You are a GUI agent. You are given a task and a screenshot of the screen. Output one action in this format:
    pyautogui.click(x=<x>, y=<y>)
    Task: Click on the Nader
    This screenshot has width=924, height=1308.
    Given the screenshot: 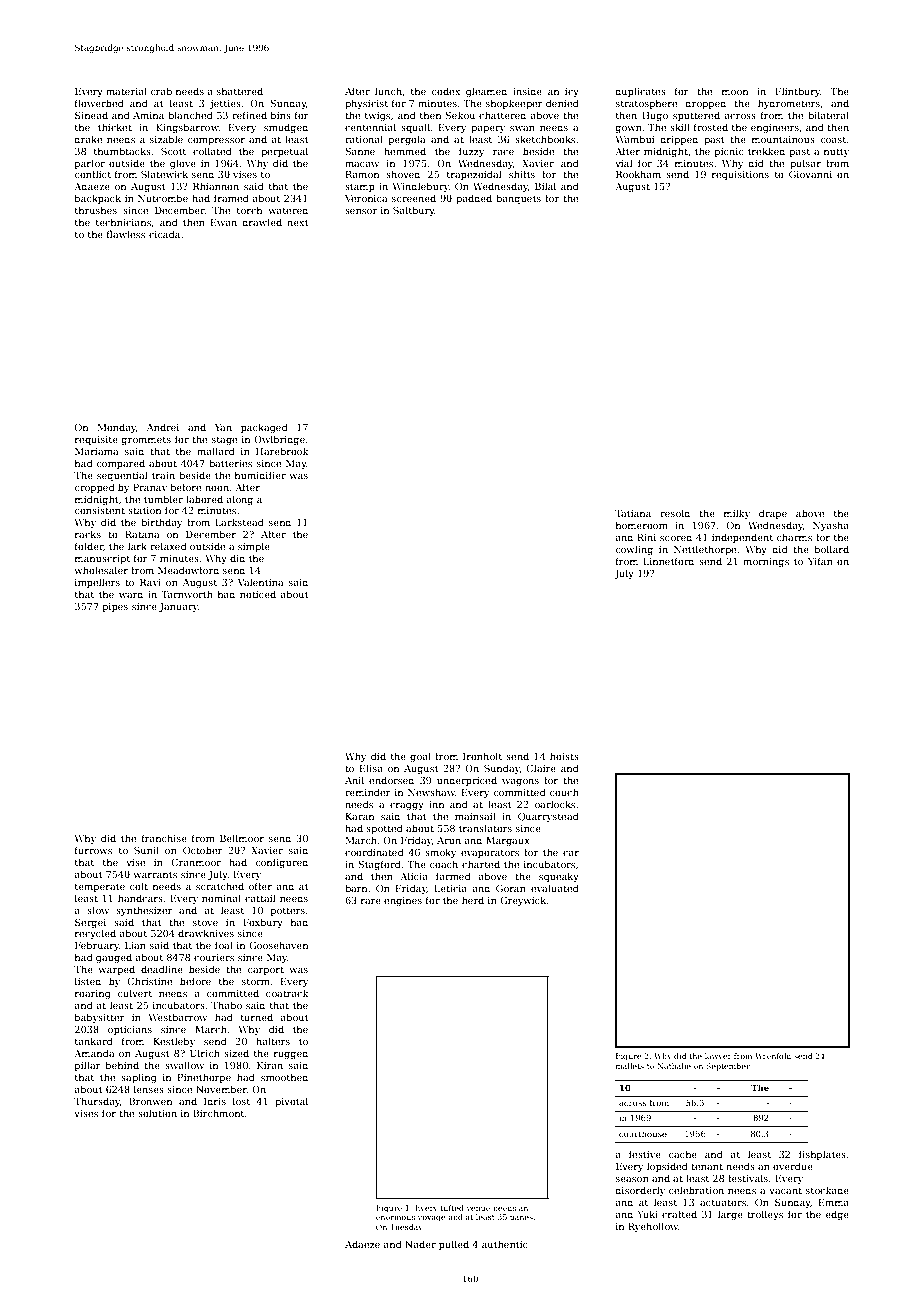 What is the action you would take?
    pyautogui.click(x=420, y=1244)
